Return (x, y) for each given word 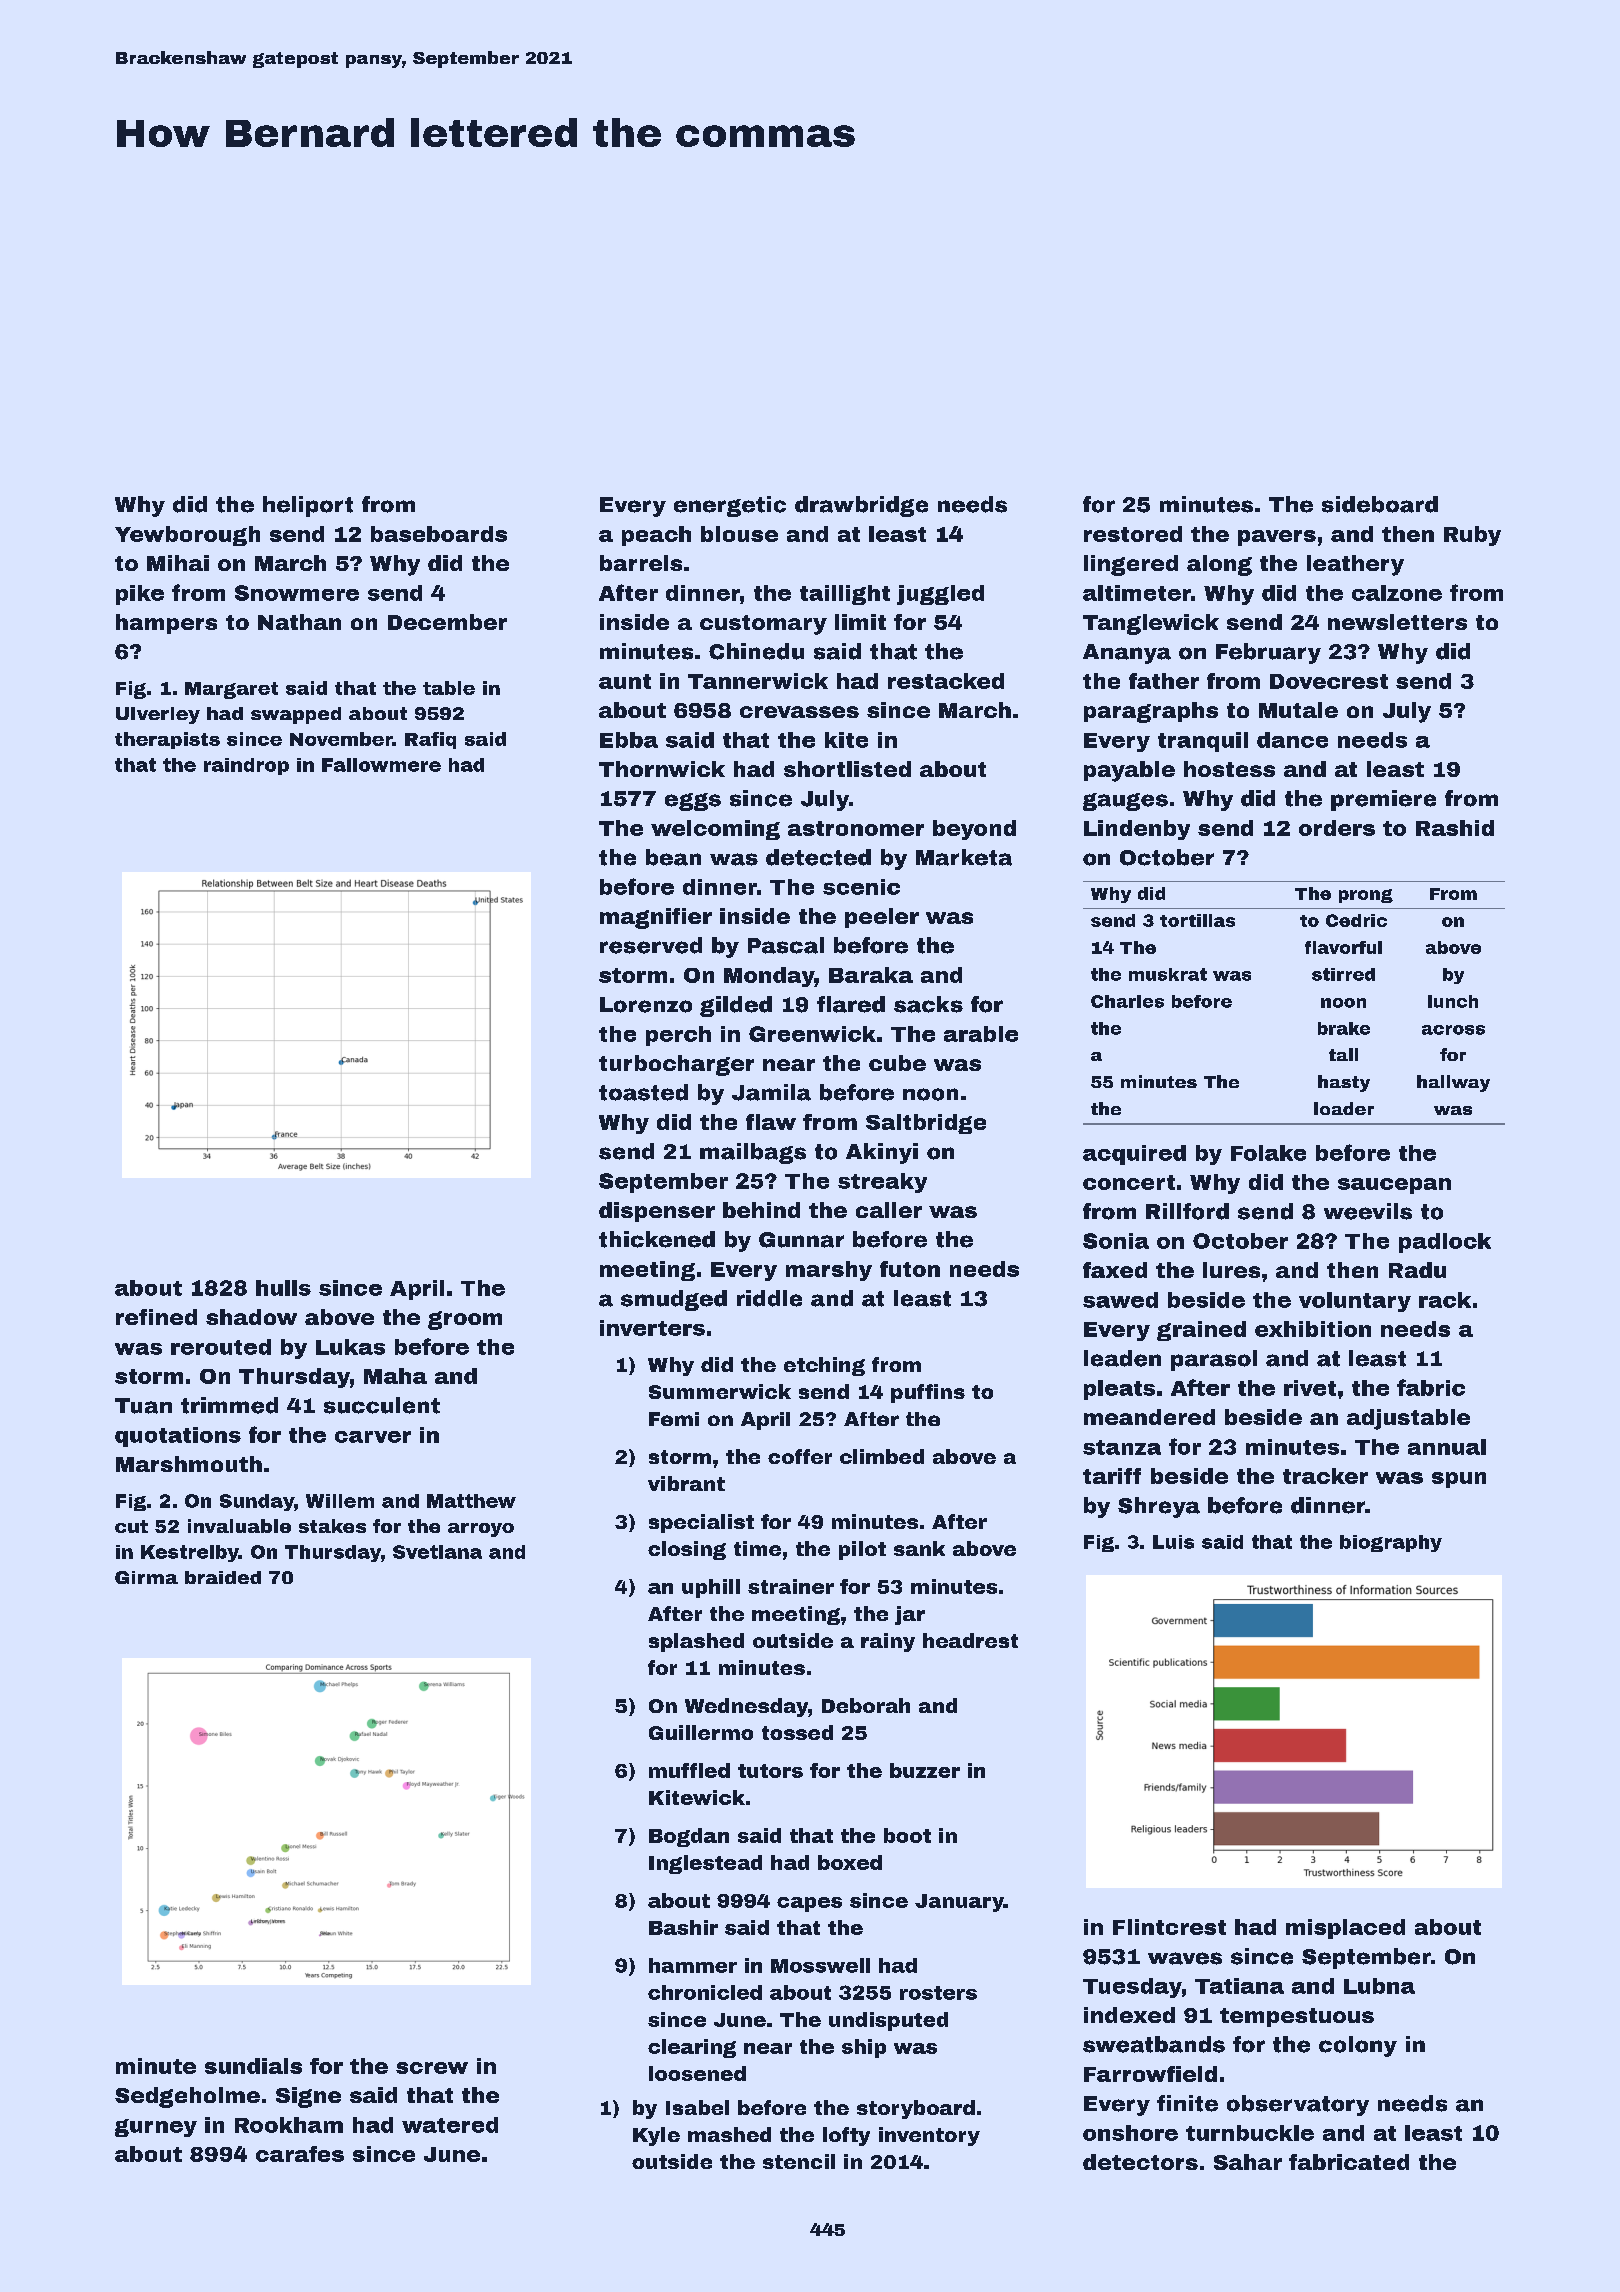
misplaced (1345, 1929)
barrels (641, 563)
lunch (1453, 1001)
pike (140, 595)
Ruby (1472, 536)
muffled (689, 1770)
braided (223, 1577)
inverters (652, 1328)
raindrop (246, 766)
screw (432, 2068)
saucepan (1394, 1186)
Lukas (350, 1347)
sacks (928, 1004)
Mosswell (820, 1965)
